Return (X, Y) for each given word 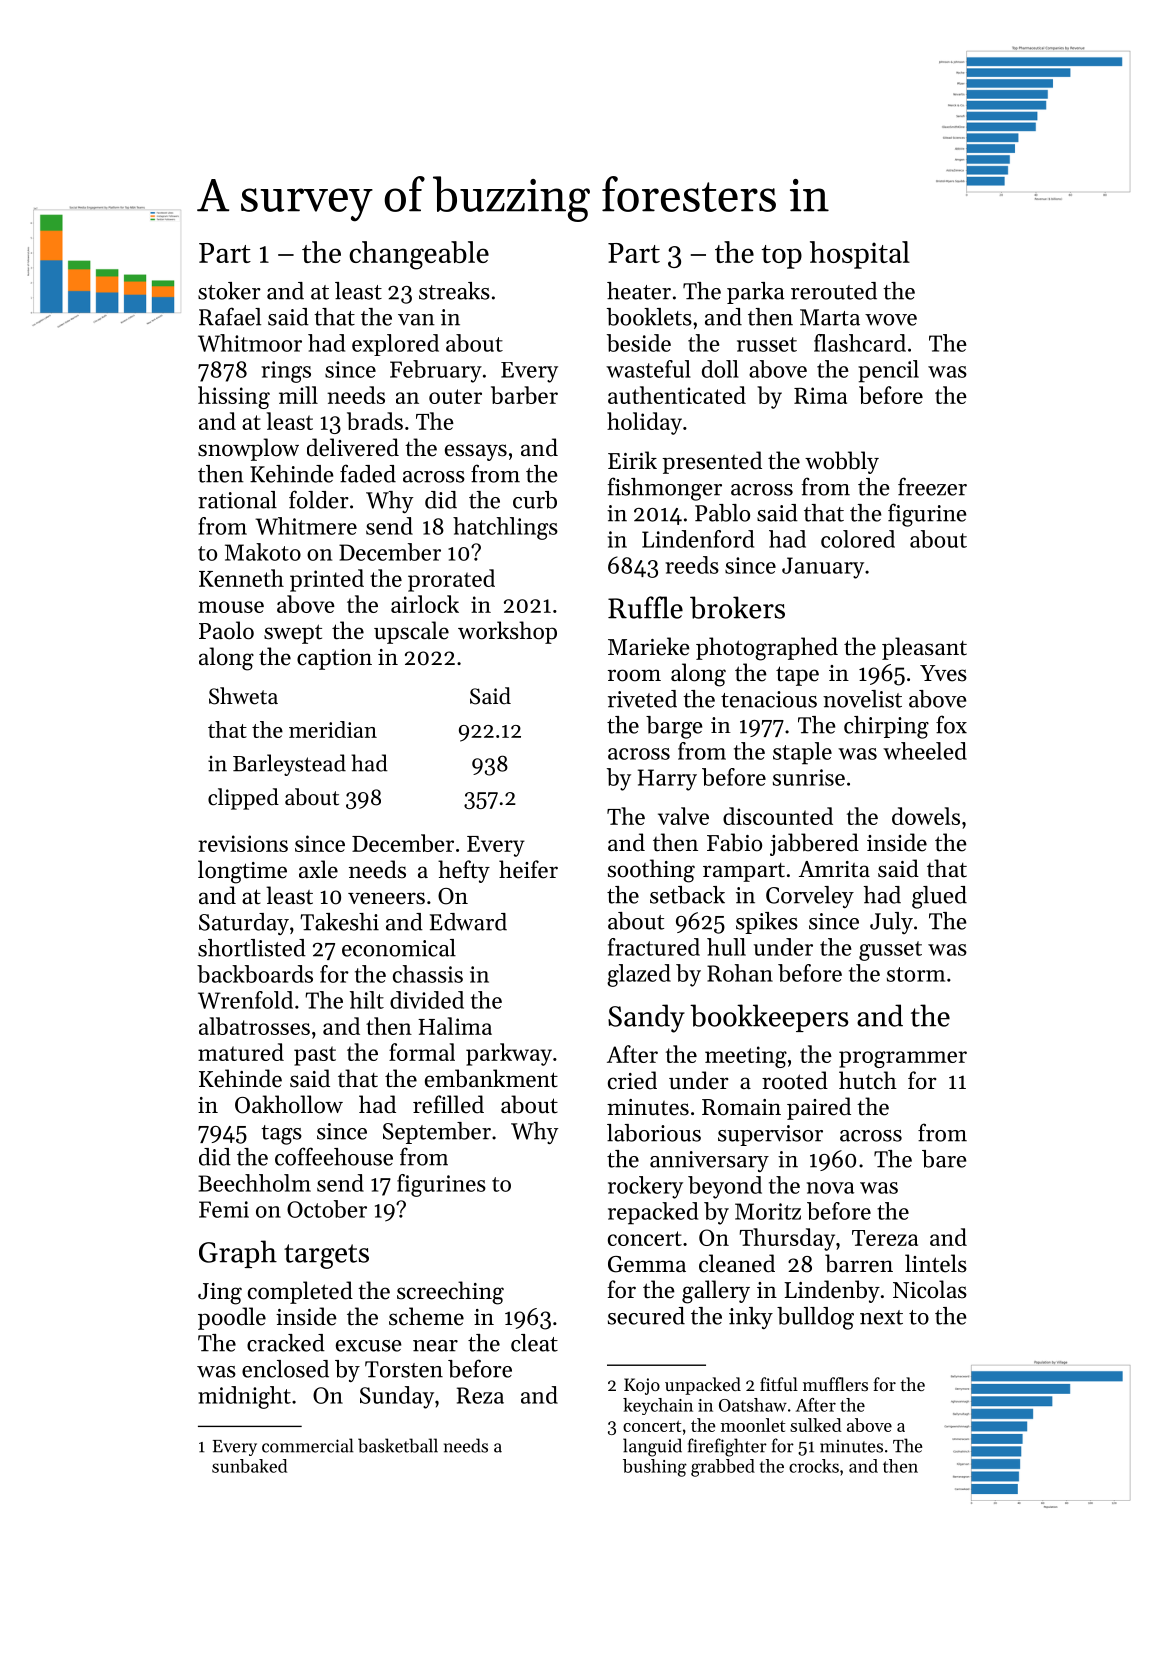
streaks (454, 291)
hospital (860, 255)
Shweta (243, 696)
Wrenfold (245, 1000)
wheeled (925, 751)
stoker (229, 291)
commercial (308, 1445)
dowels (926, 816)
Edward (468, 922)
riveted (642, 699)
